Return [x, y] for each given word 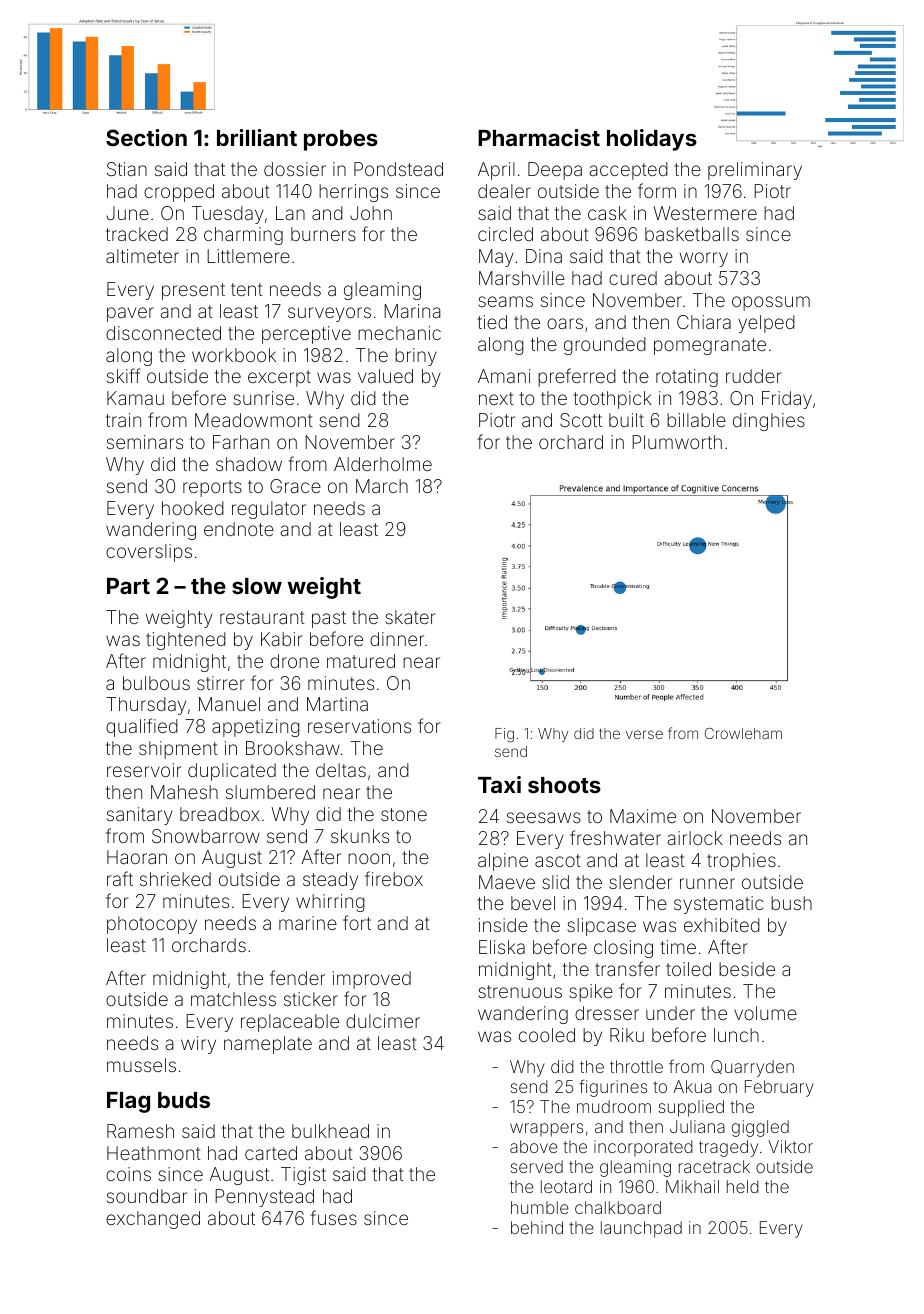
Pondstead [398, 169]
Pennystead [264, 1198]
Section [146, 137]
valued [385, 376]
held [743, 1186]
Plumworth [677, 442]
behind [537, 1227]
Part [128, 586]
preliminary [755, 171]
